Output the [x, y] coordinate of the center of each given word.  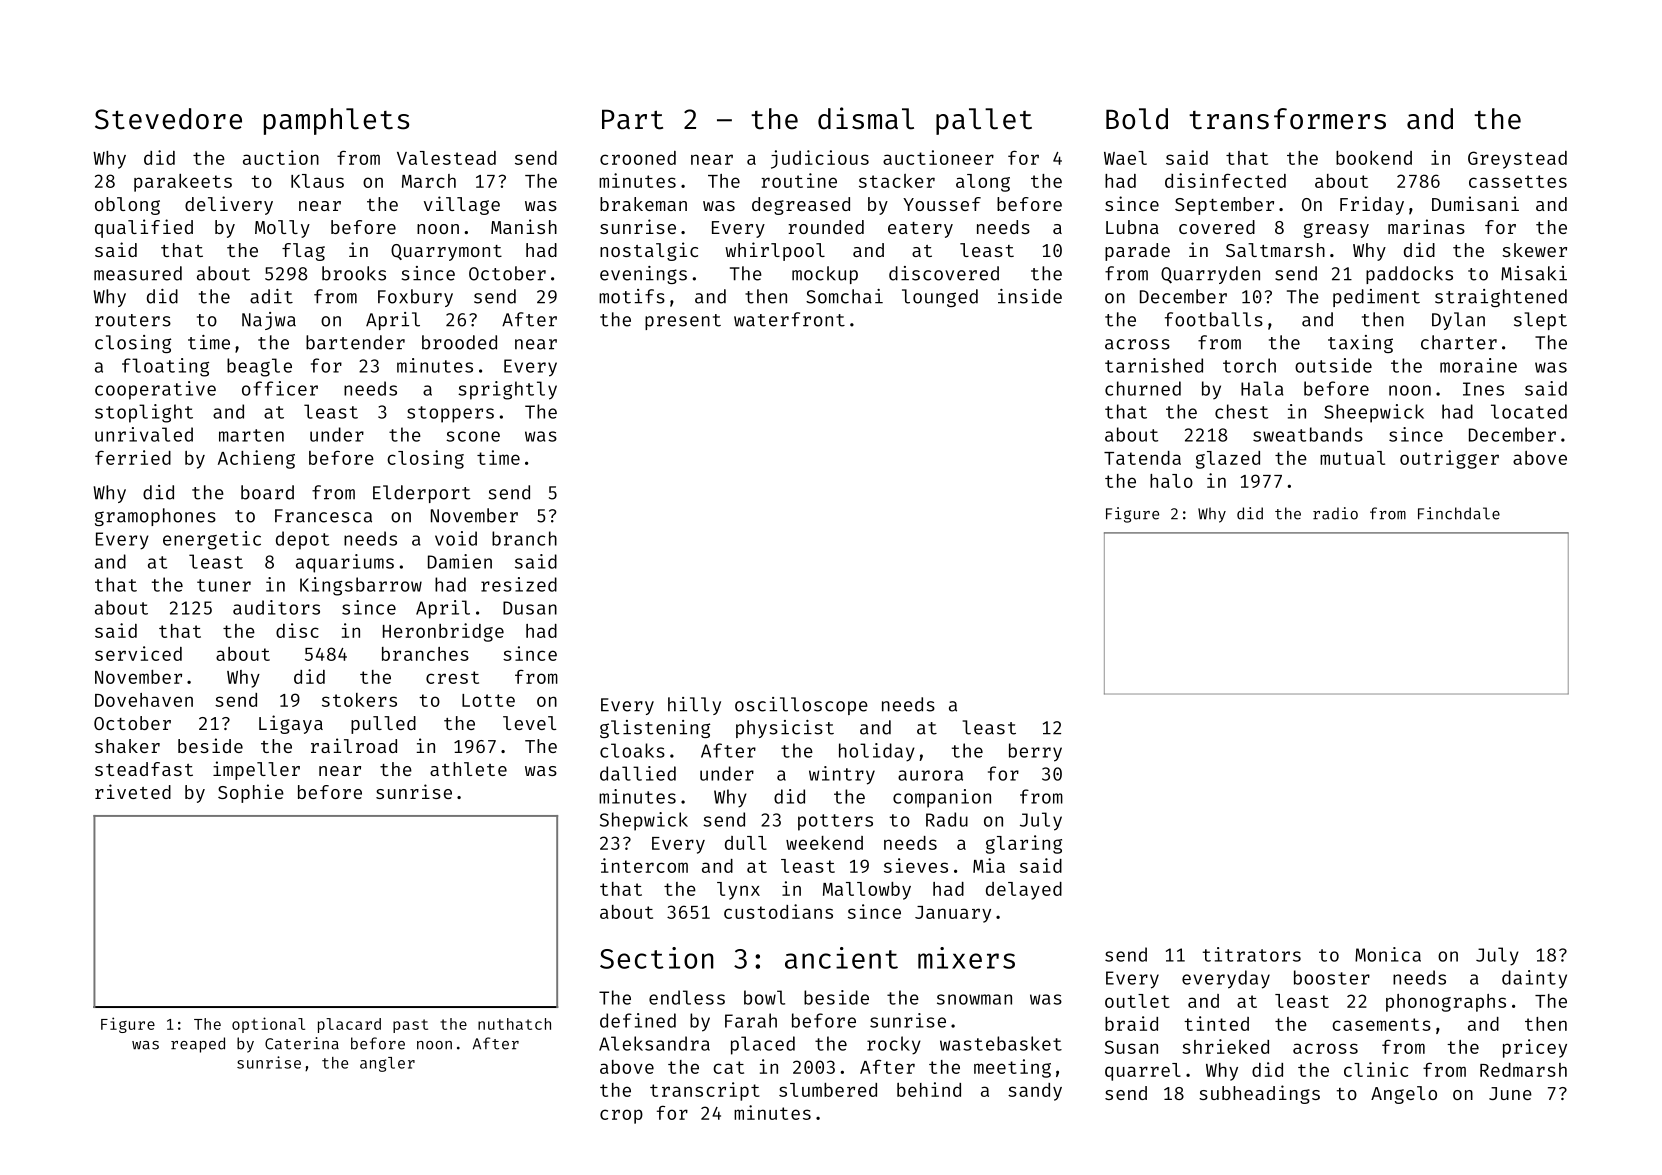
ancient [841, 958]
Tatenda [1142, 458]
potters [835, 822]
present [683, 322]
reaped [198, 1045]
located [1529, 411]
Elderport [421, 494]
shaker [127, 746]
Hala [1262, 388]
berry [1035, 752]
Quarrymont [446, 252]
